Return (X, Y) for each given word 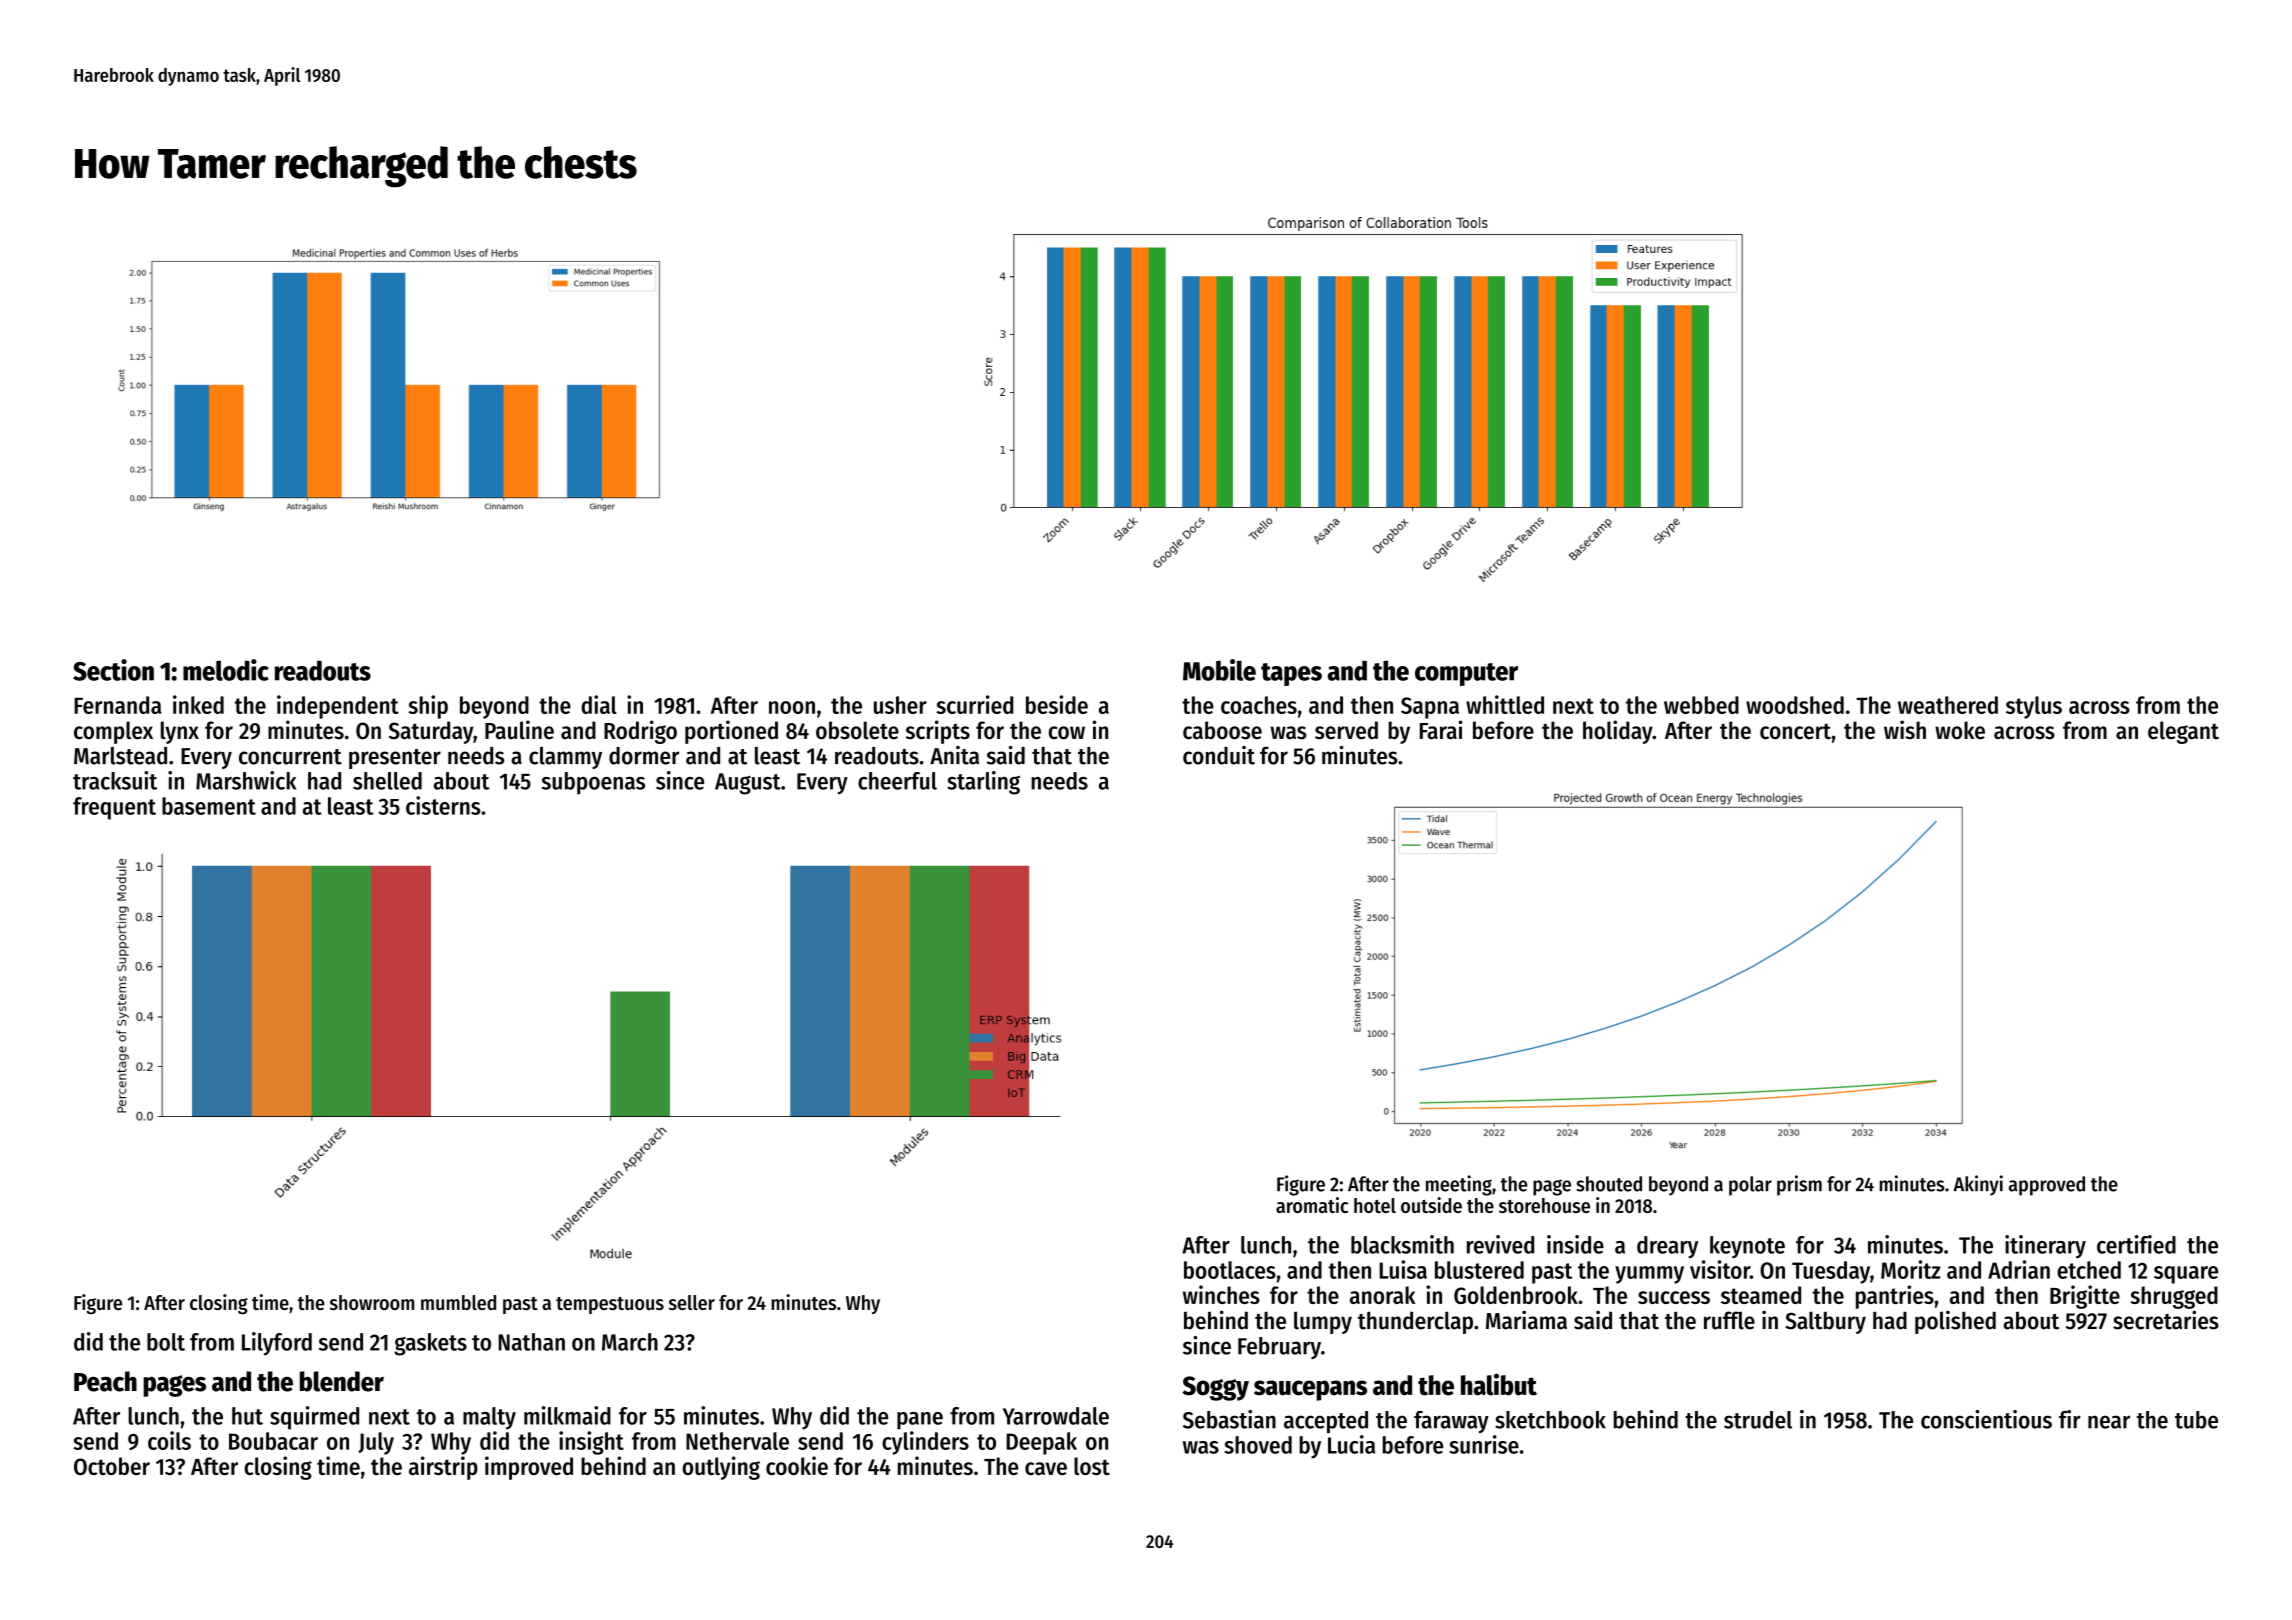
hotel (1375, 1205)
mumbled (458, 1302)
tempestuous (610, 1305)
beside (1057, 704)
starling (983, 783)
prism (1799, 1185)
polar (1750, 1186)
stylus (2034, 707)
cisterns (443, 805)
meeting (1459, 1185)
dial (599, 704)
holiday (1618, 732)
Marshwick (246, 780)
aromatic (1312, 1205)
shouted (1609, 1184)
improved (529, 1468)
